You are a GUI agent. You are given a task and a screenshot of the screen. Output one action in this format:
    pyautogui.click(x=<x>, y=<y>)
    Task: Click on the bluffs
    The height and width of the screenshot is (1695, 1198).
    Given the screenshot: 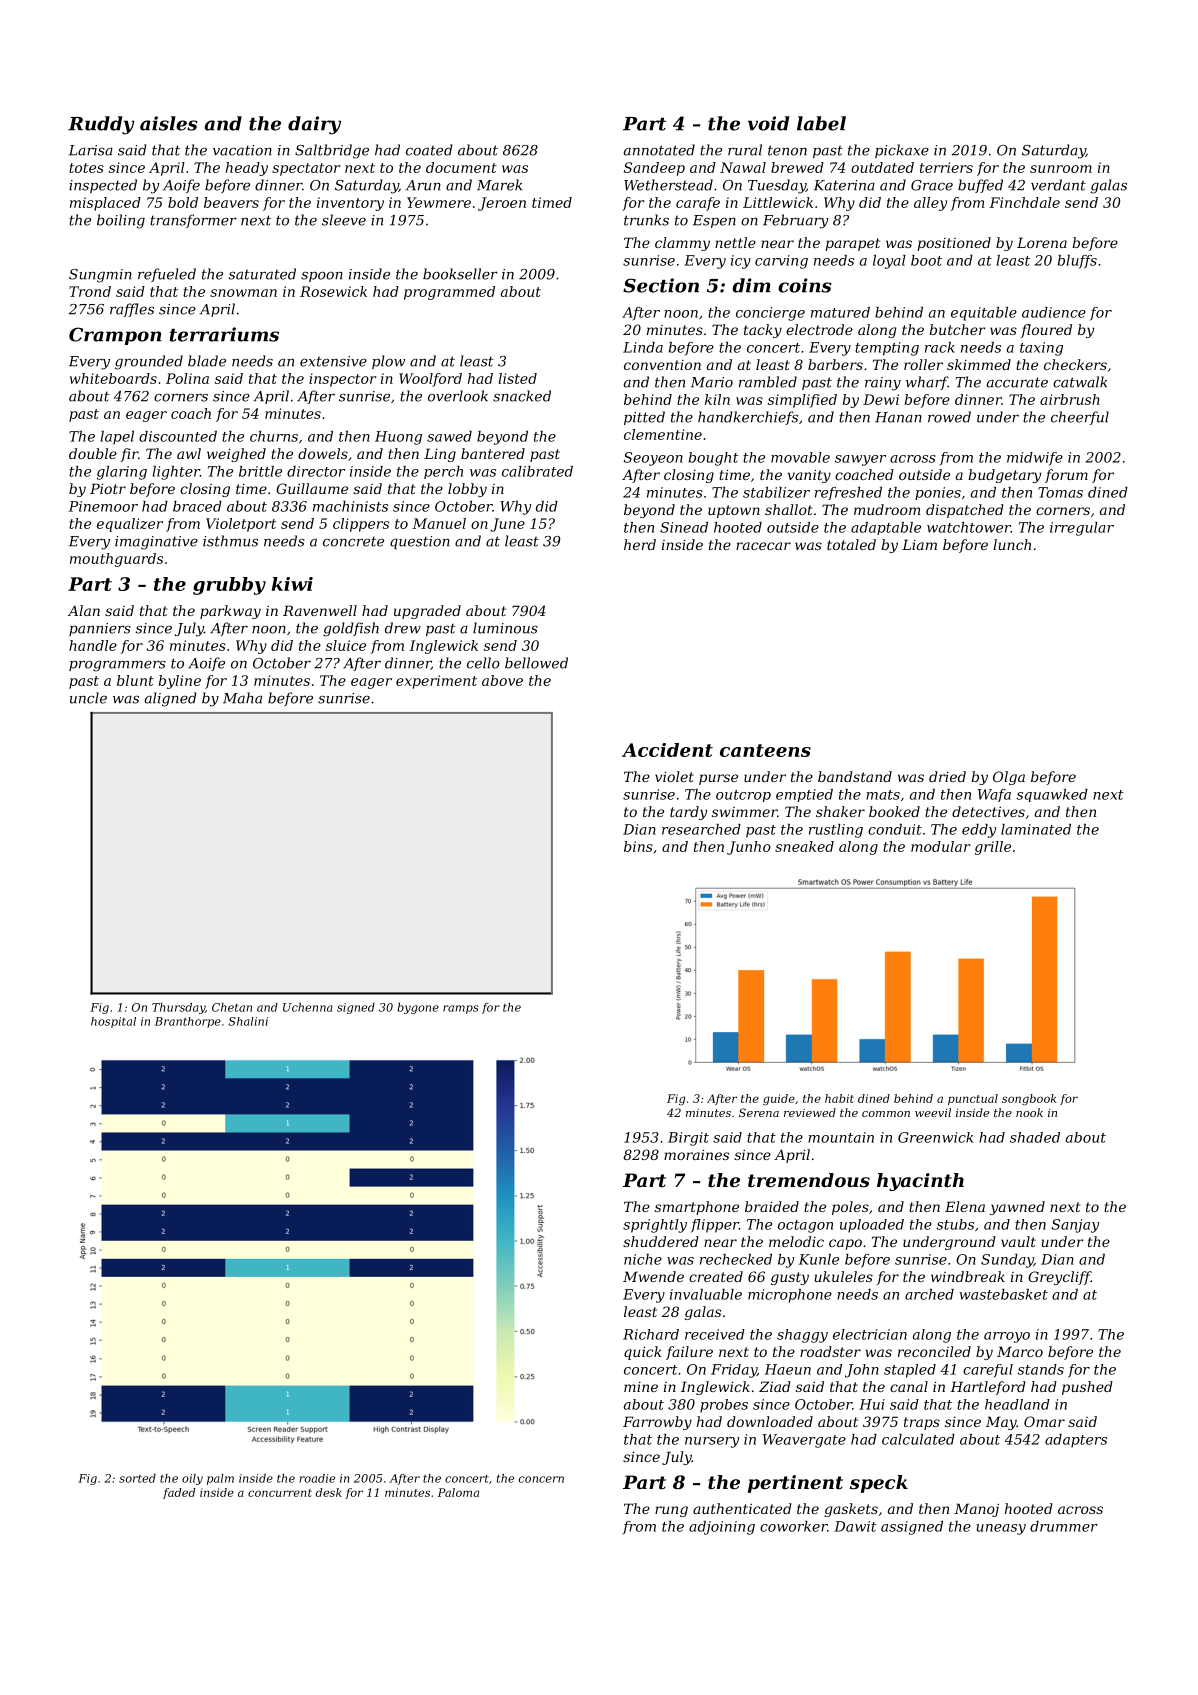 What is the action you would take?
    pyautogui.click(x=1077, y=262)
